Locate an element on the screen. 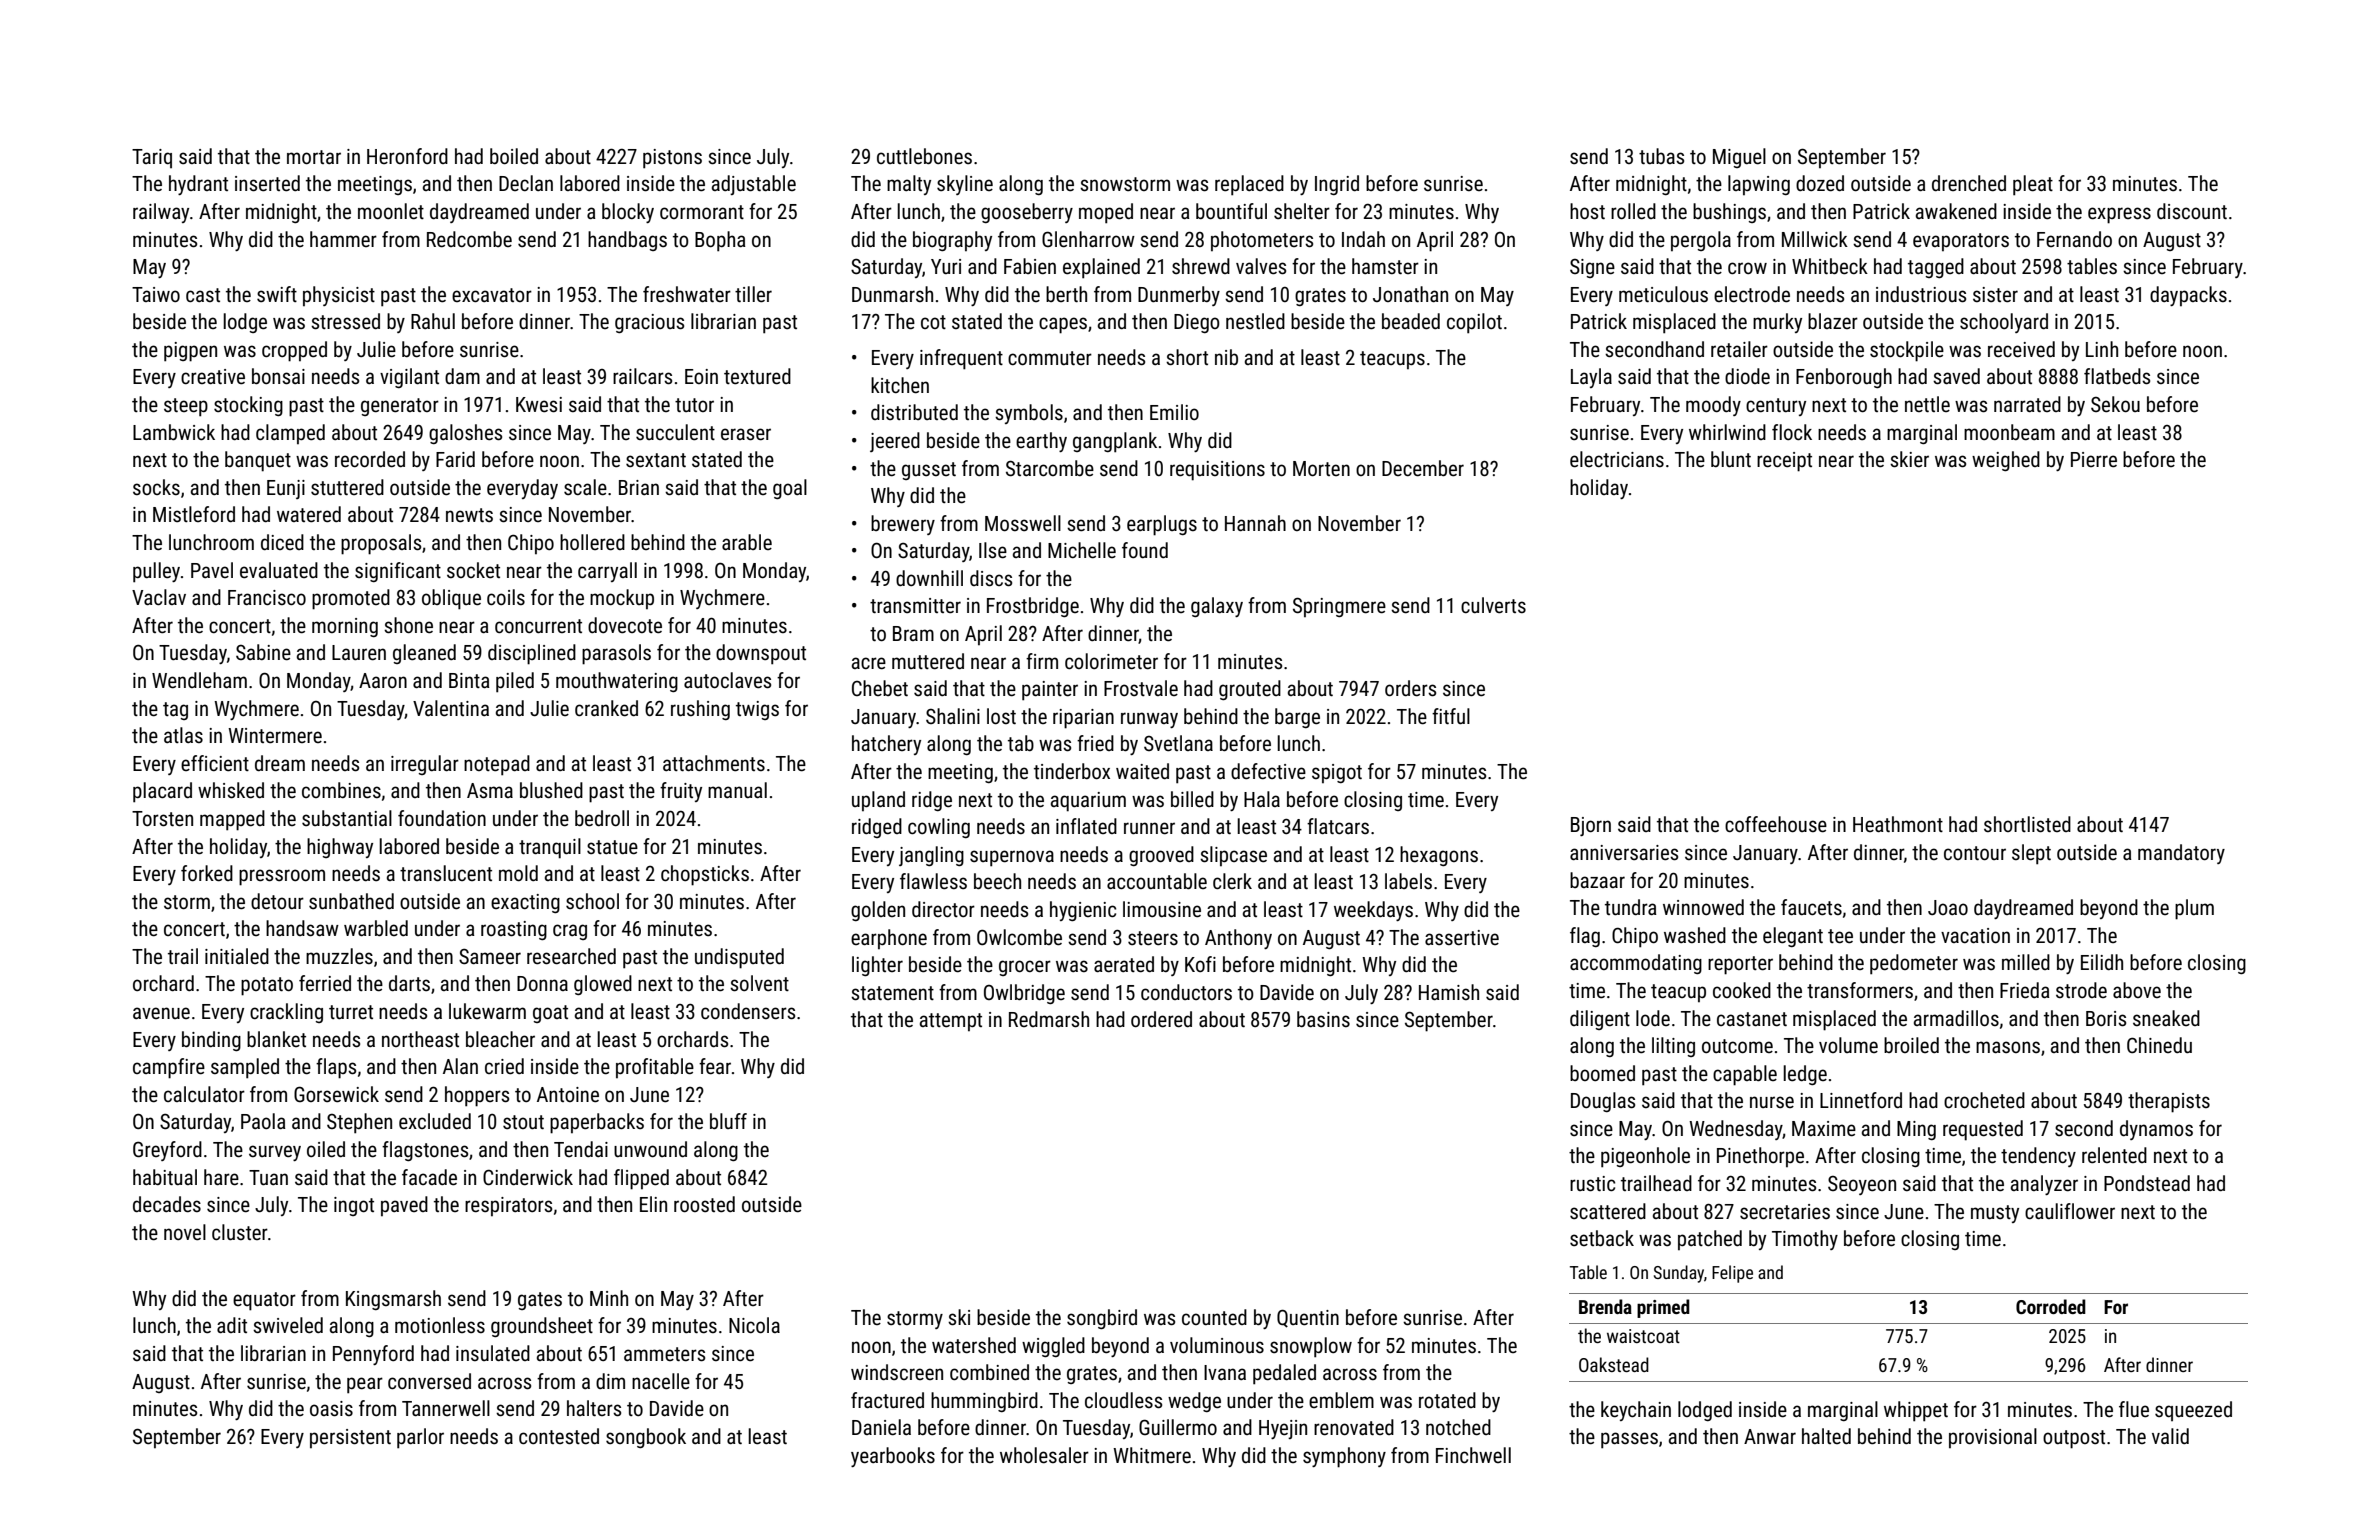  mandatory is located at coordinates (2181, 854).
